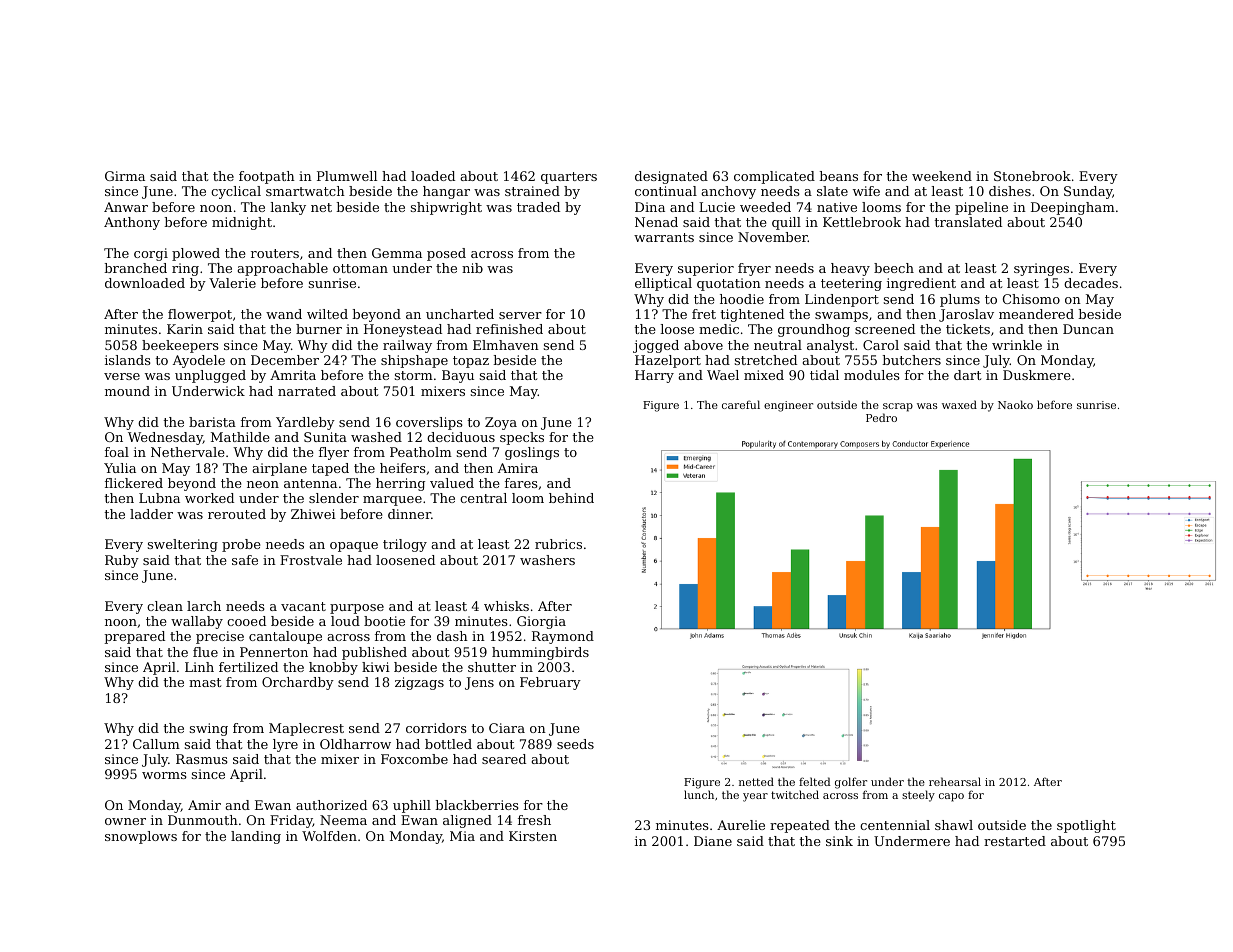 The image size is (1233, 952). I want to click on landing, so click(256, 837).
